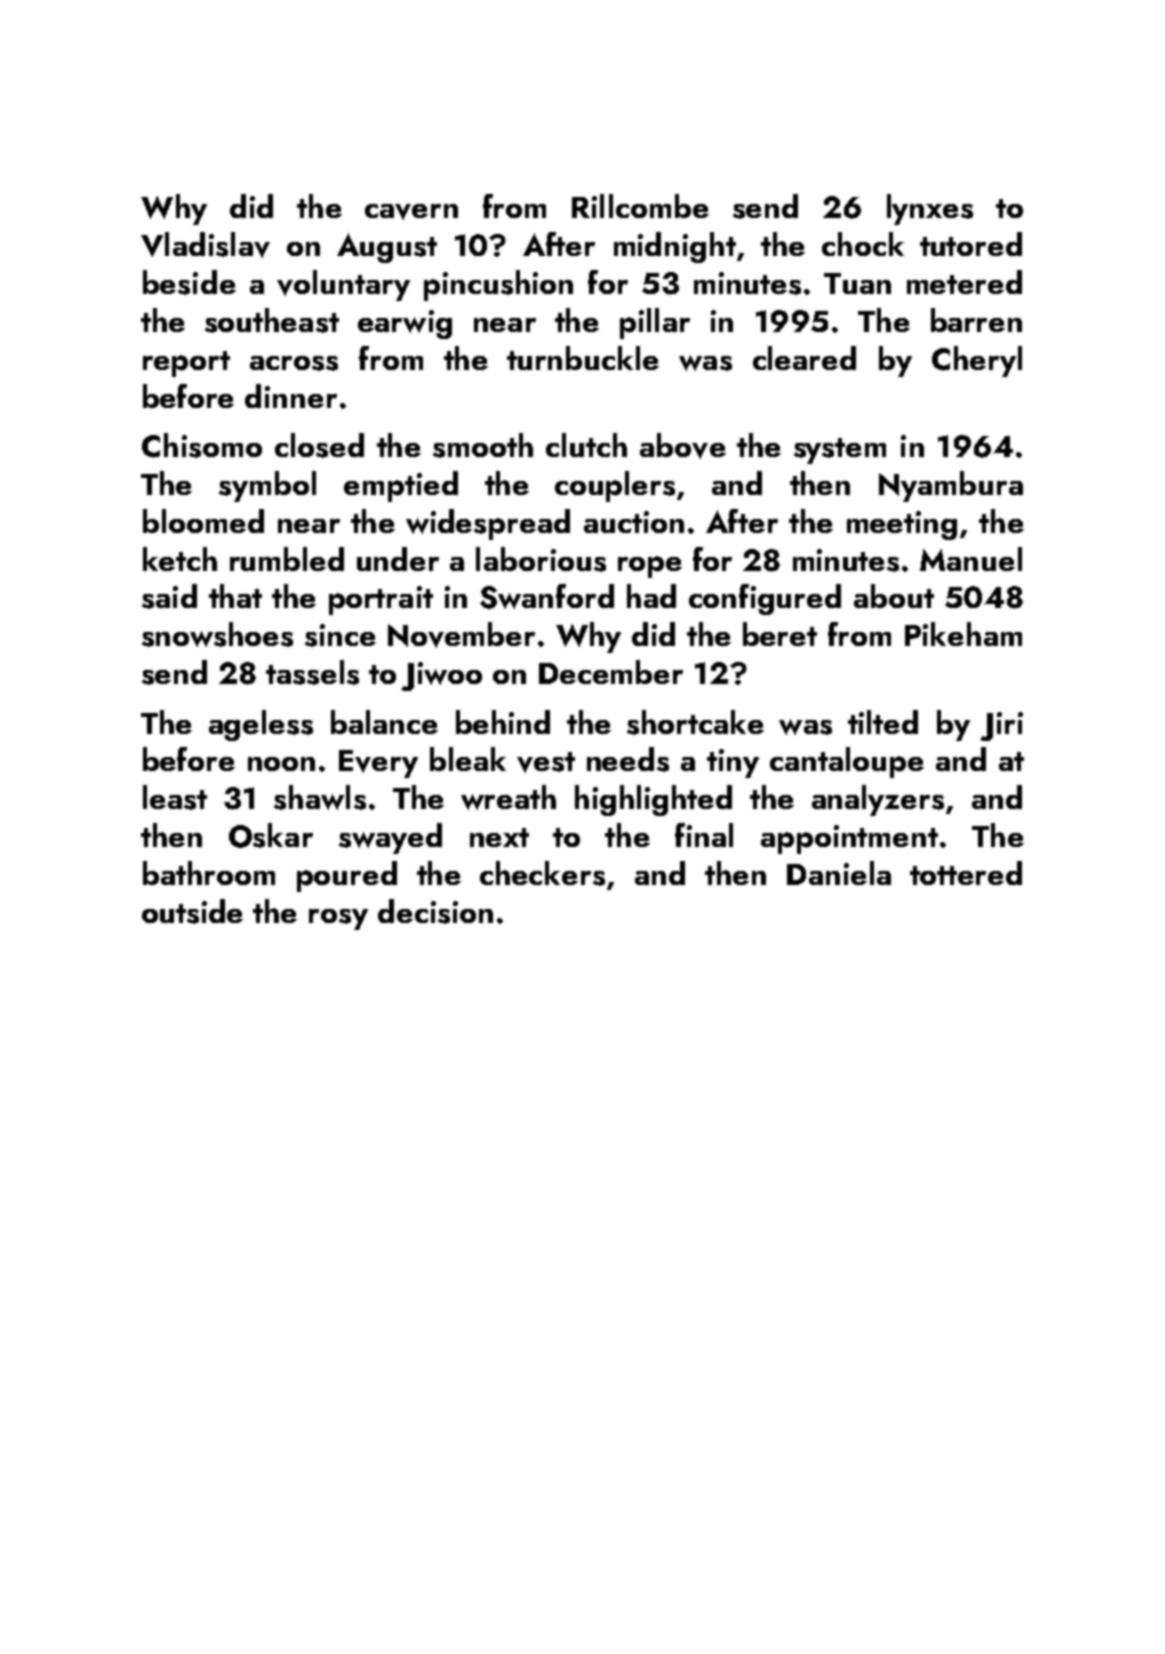 This screenshot has height=1654, width=1165. Describe the element at coordinates (398, 559) in the screenshot. I see `under` at that location.
